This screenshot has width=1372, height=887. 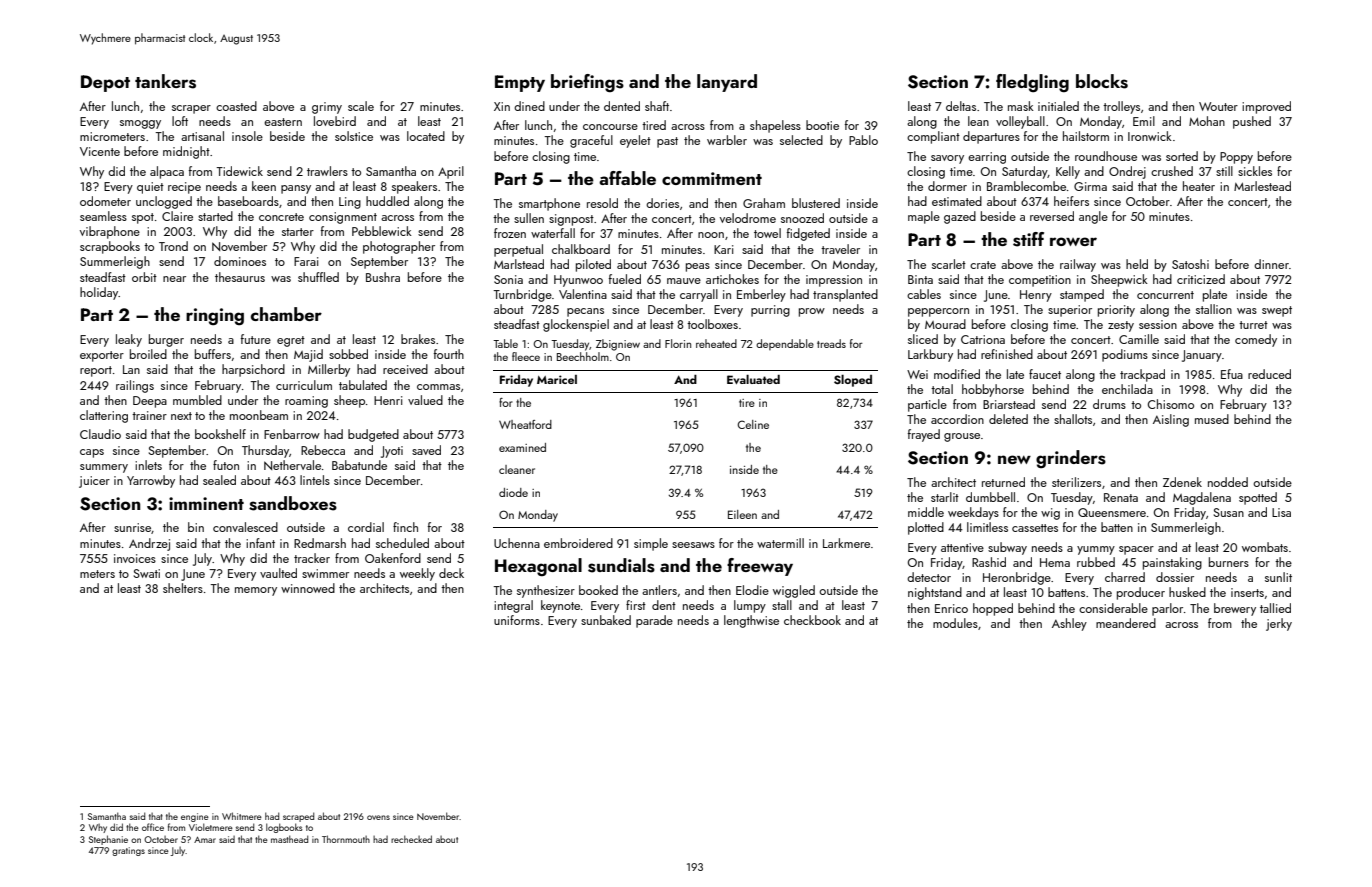 What do you see at coordinates (508, 279) in the screenshot?
I see `Sonia` at bounding box center [508, 279].
